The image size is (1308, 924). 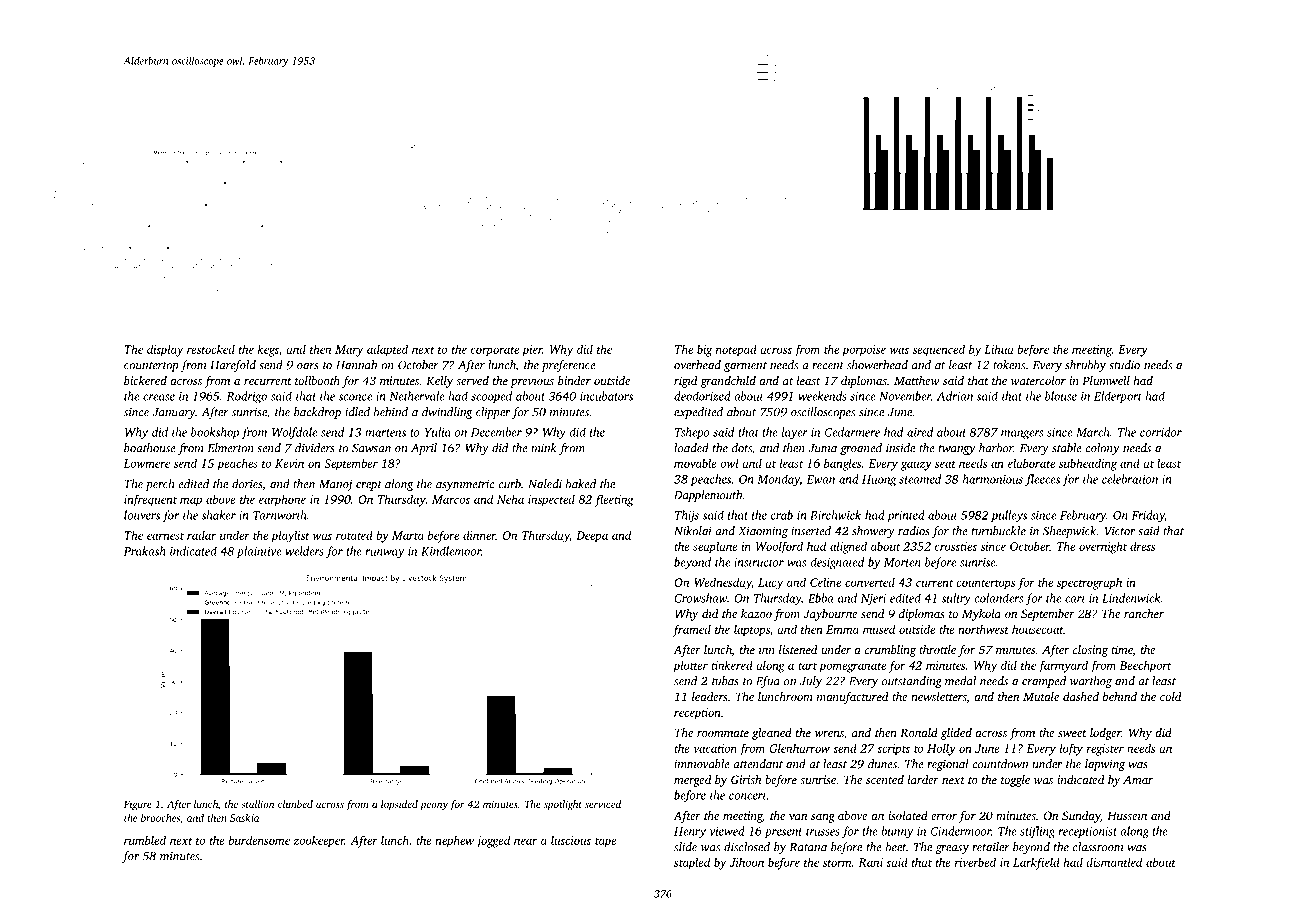 I want to click on closing, so click(x=1090, y=651).
